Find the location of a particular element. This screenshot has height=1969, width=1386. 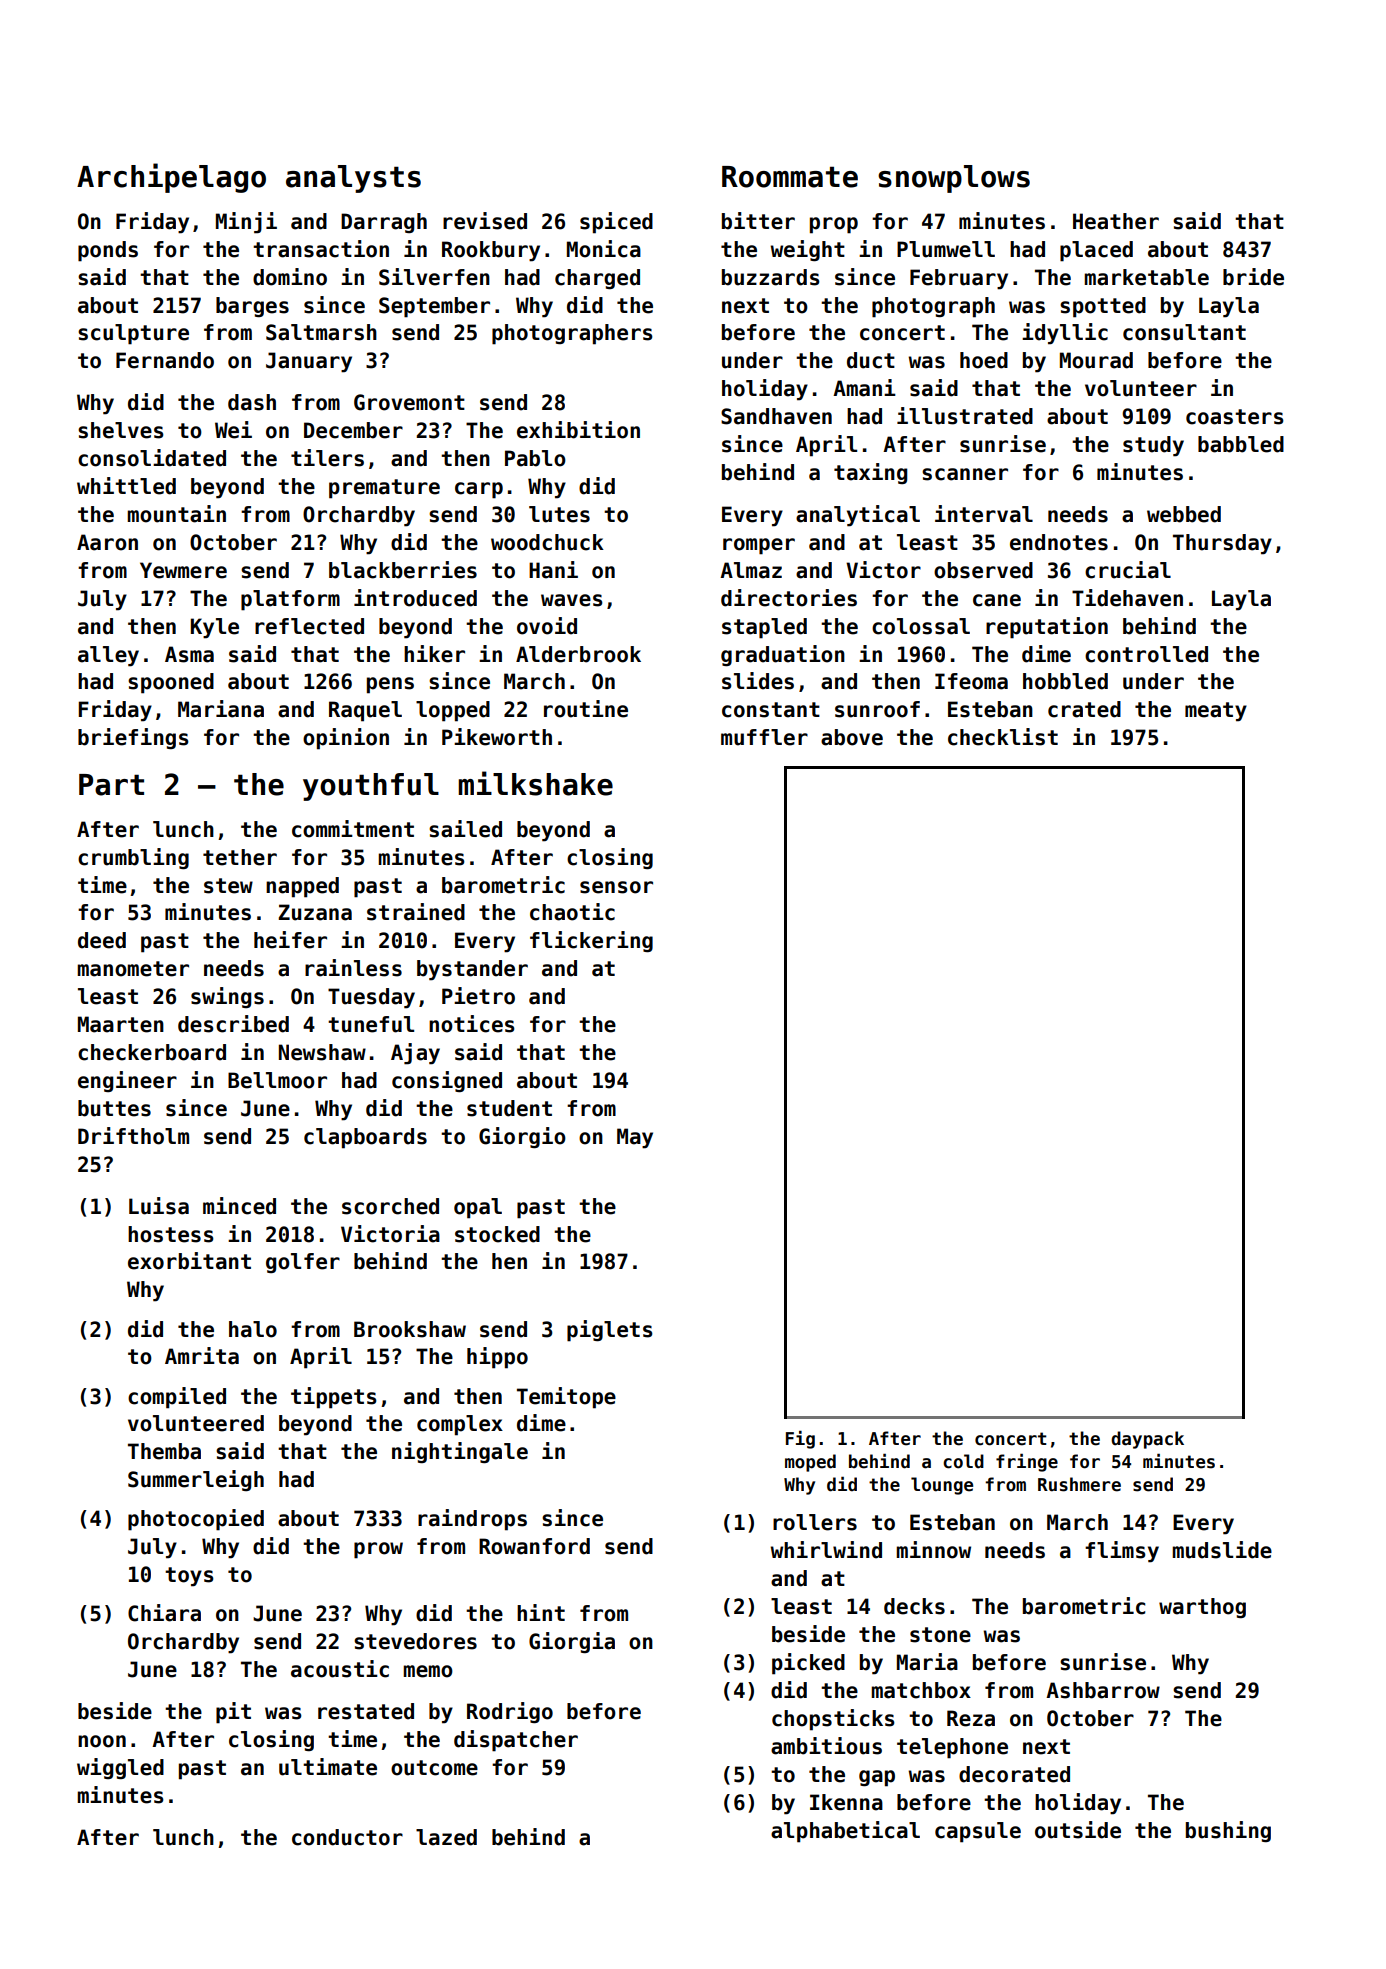

wiggled is located at coordinates (120, 1768).
